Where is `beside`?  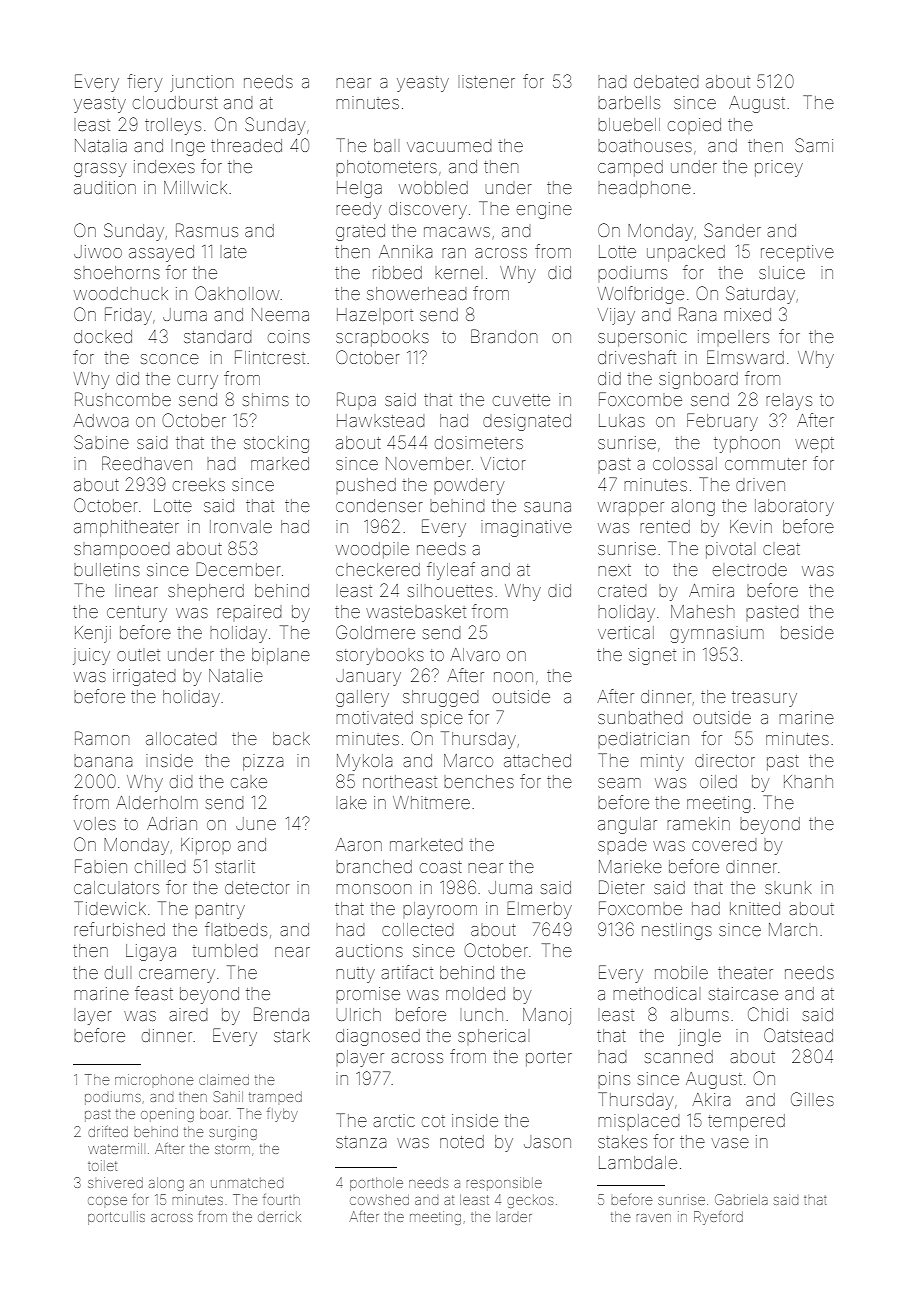
beside is located at coordinates (807, 632).
